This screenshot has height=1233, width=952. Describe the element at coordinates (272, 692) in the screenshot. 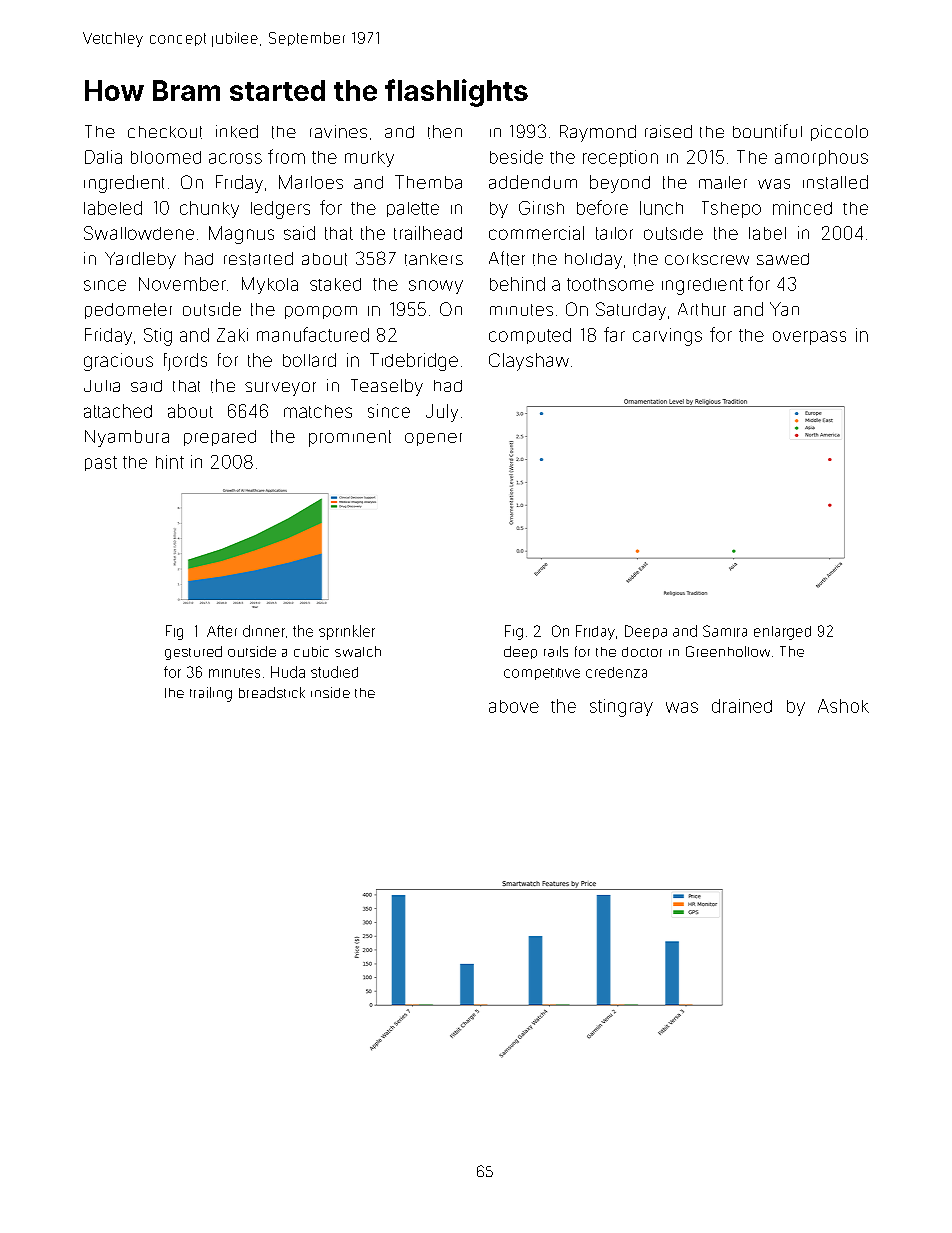

I see `breadstick` at that location.
